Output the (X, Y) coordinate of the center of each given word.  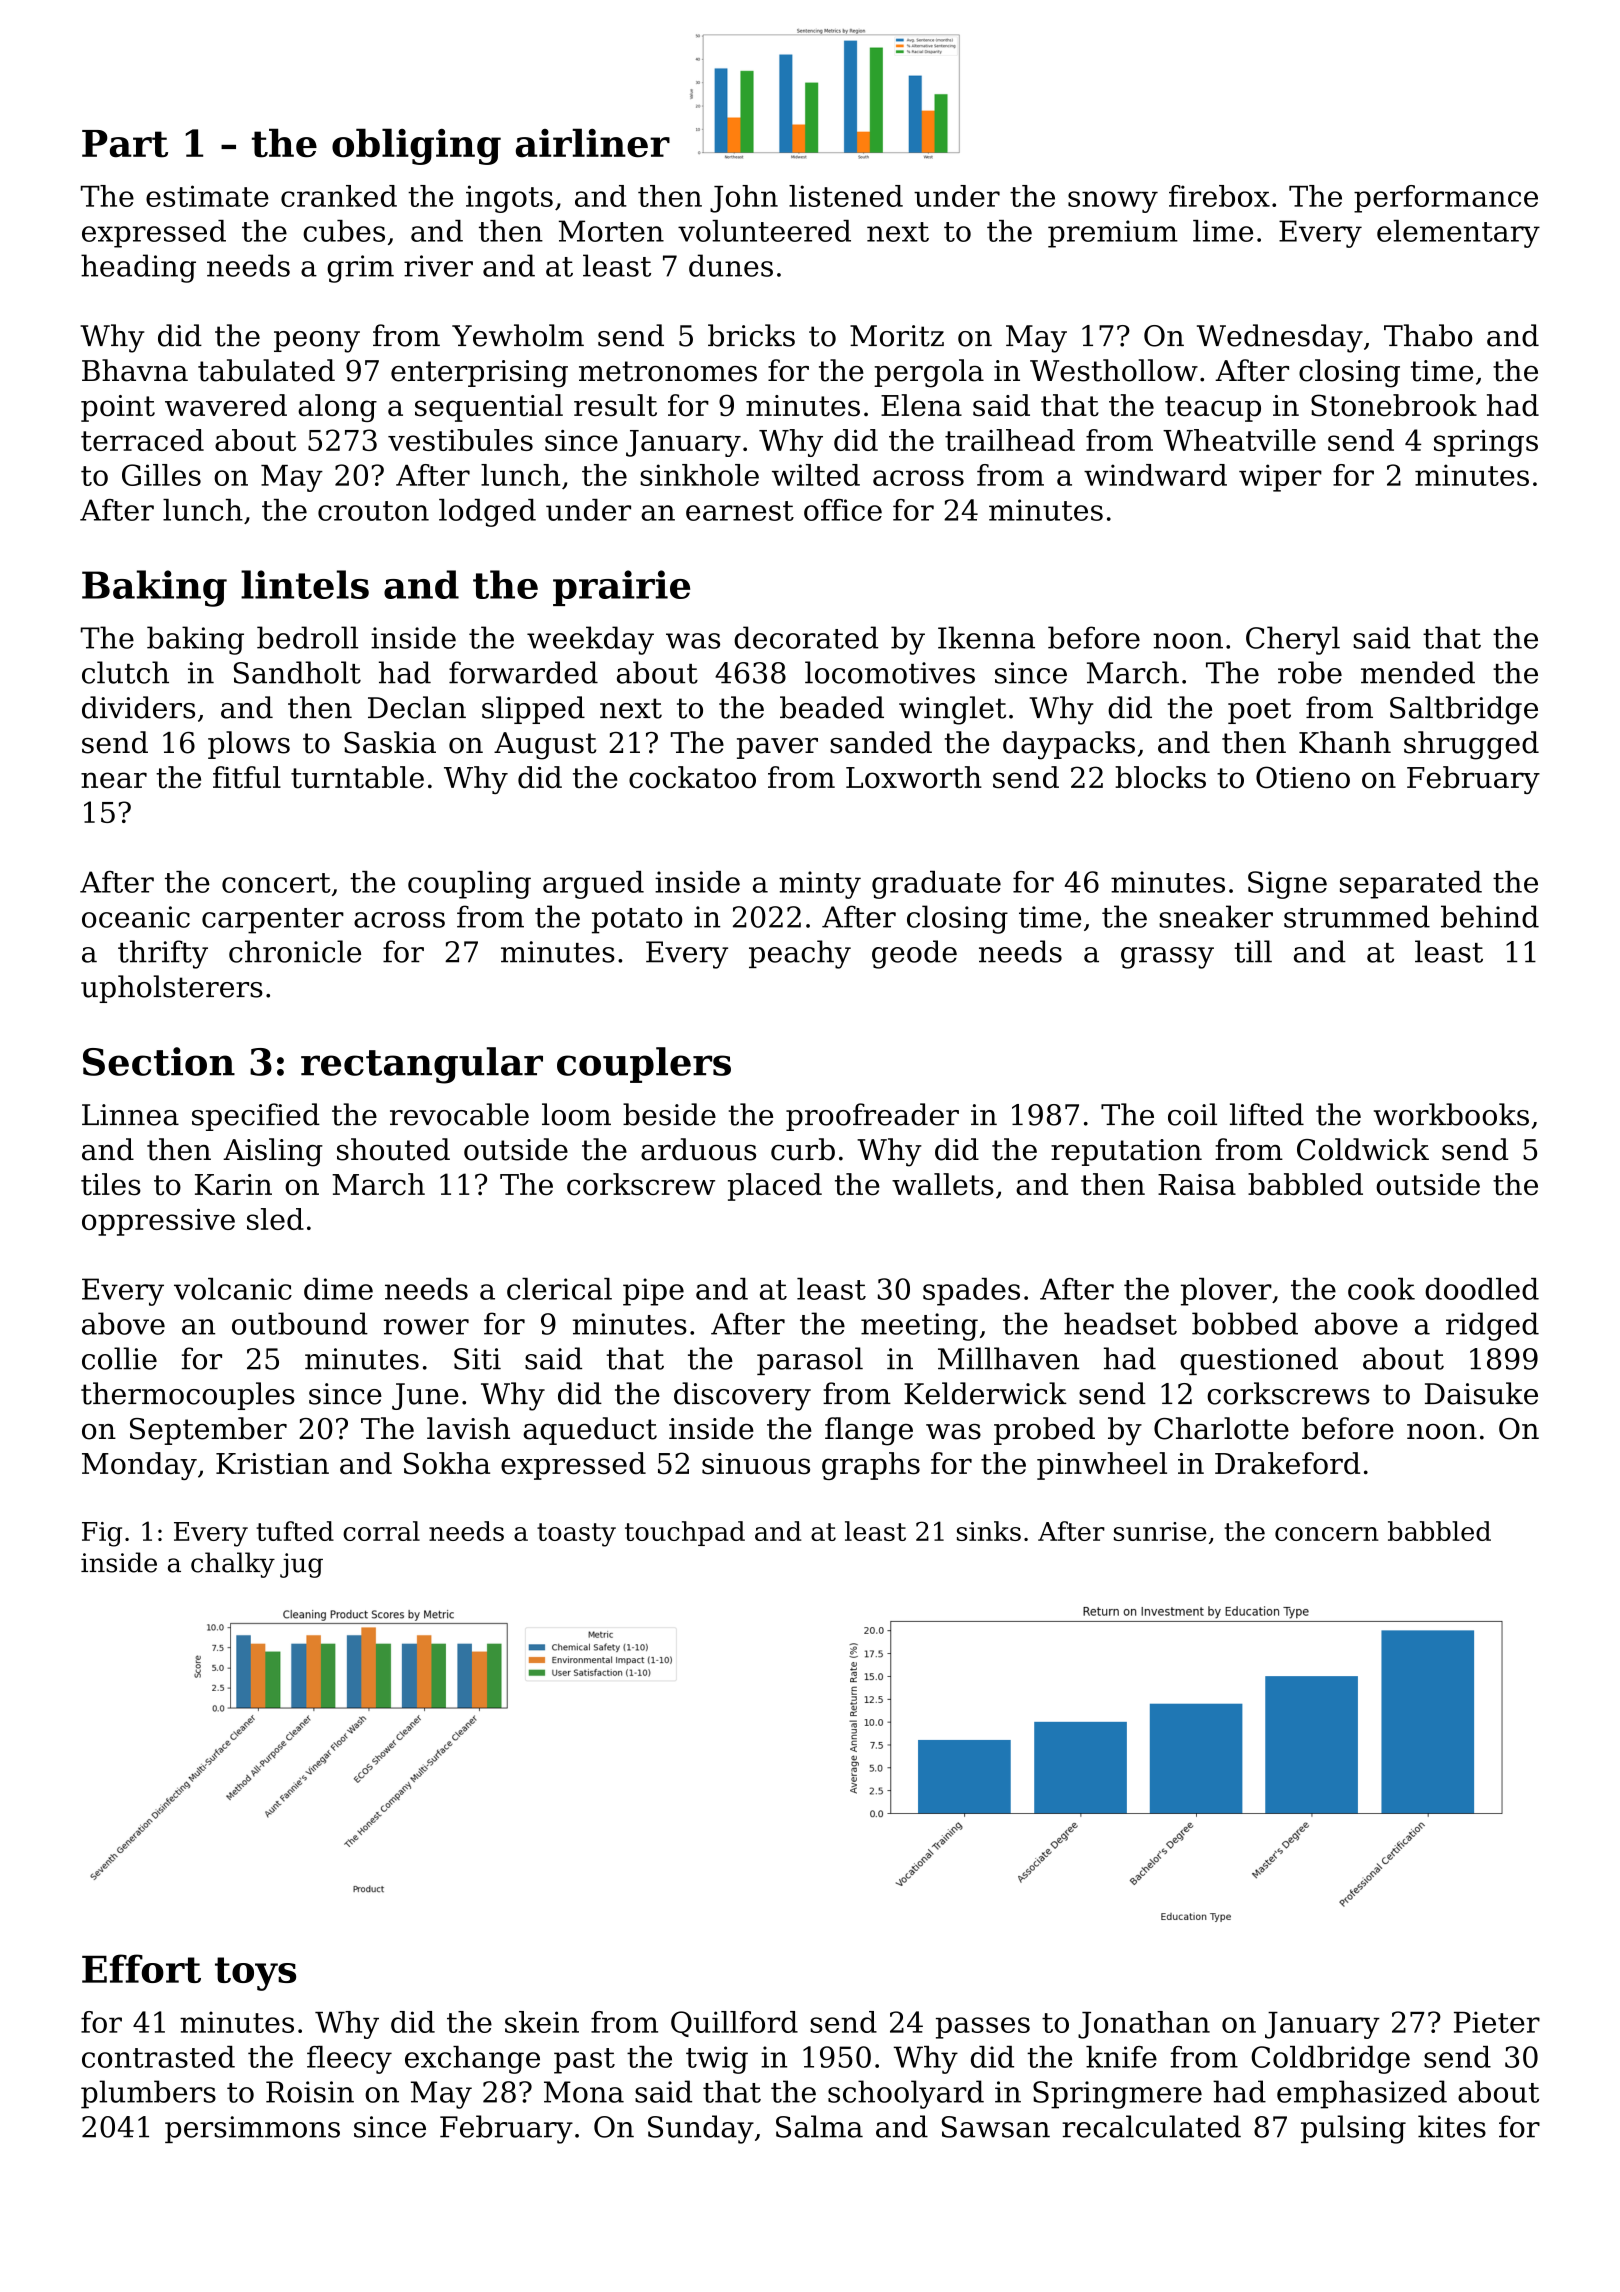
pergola (929, 373)
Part (125, 144)
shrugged (1471, 745)
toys (255, 1974)
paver (777, 748)
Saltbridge (1464, 710)
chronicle (295, 951)
